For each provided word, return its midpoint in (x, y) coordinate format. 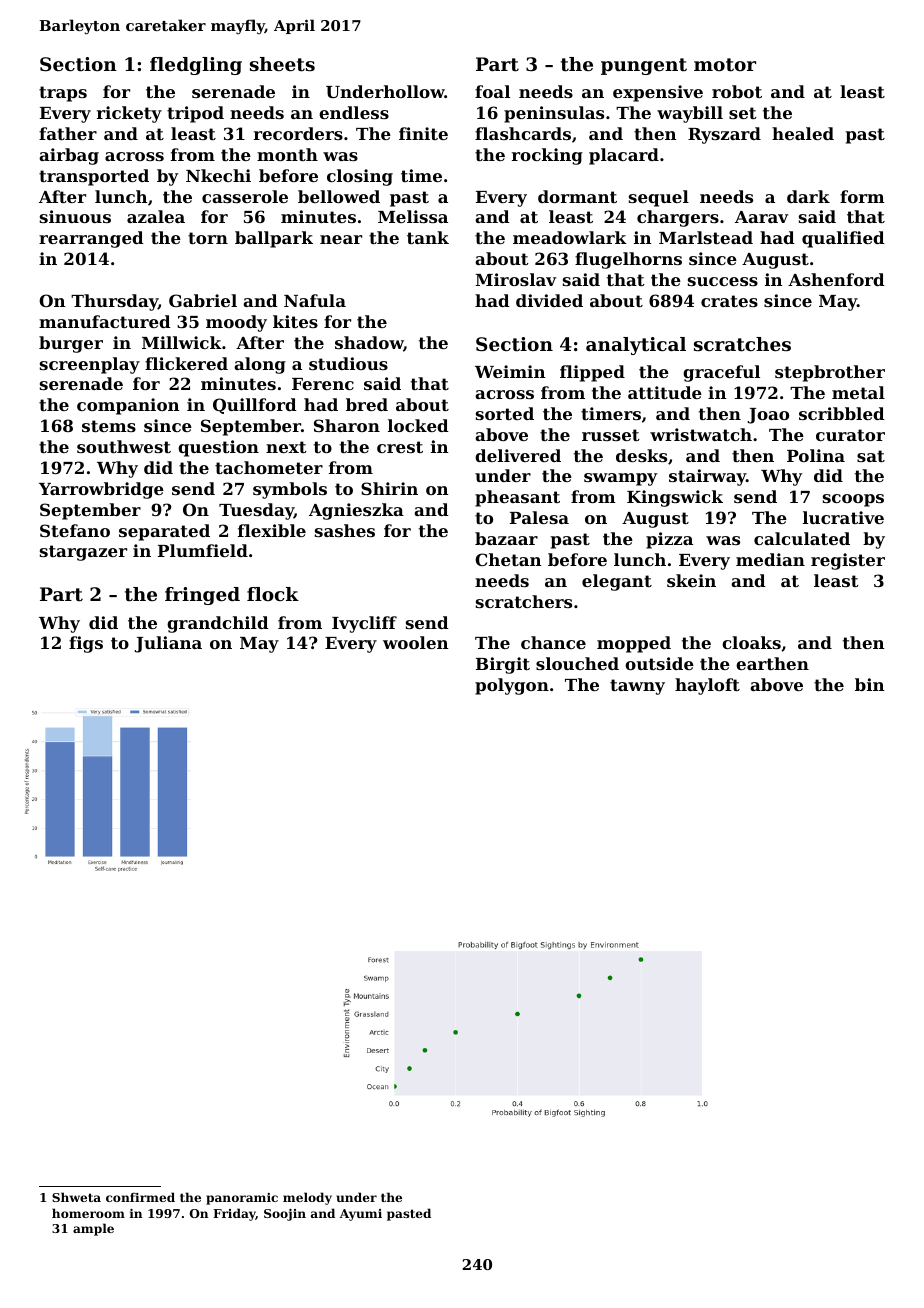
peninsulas (554, 114)
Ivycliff (364, 624)
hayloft (707, 686)
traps (63, 94)
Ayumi (361, 1215)
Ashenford (836, 279)
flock (273, 594)
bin (869, 684)
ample (93, 1229)
